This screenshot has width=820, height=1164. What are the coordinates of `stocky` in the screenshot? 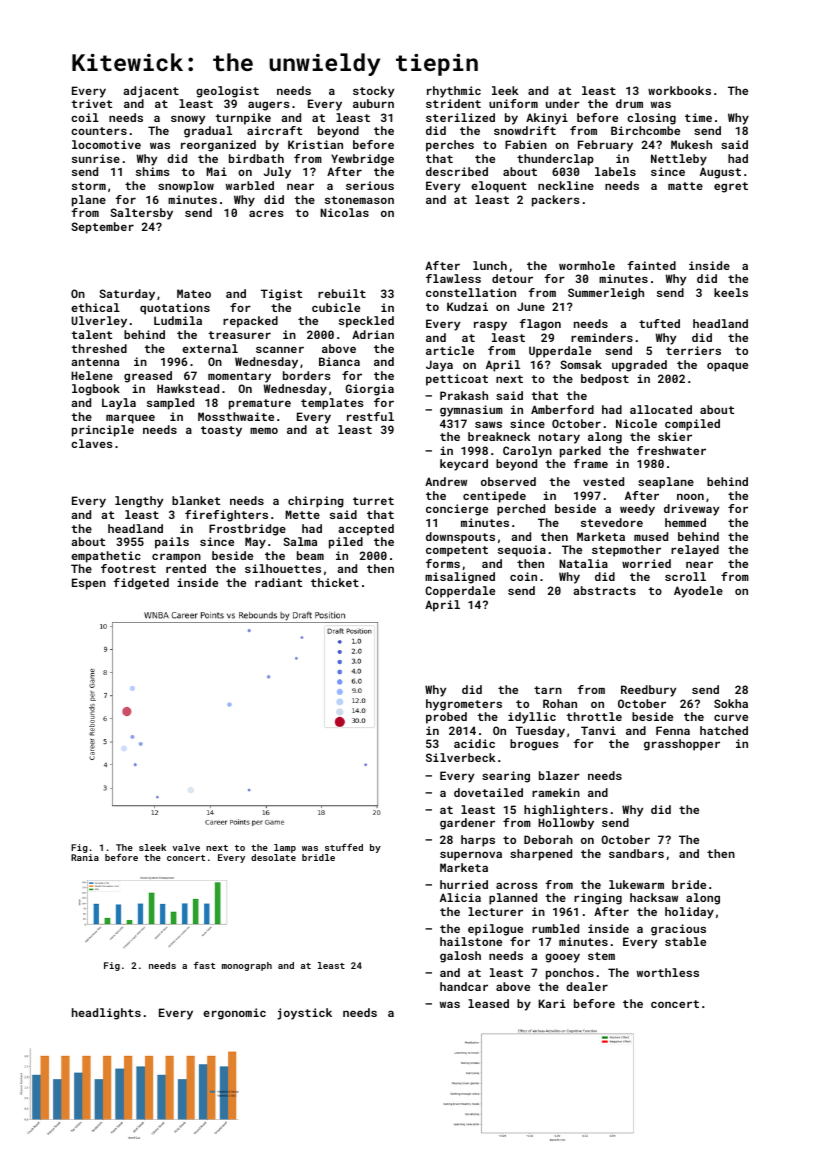 It's located at (373, 92).
